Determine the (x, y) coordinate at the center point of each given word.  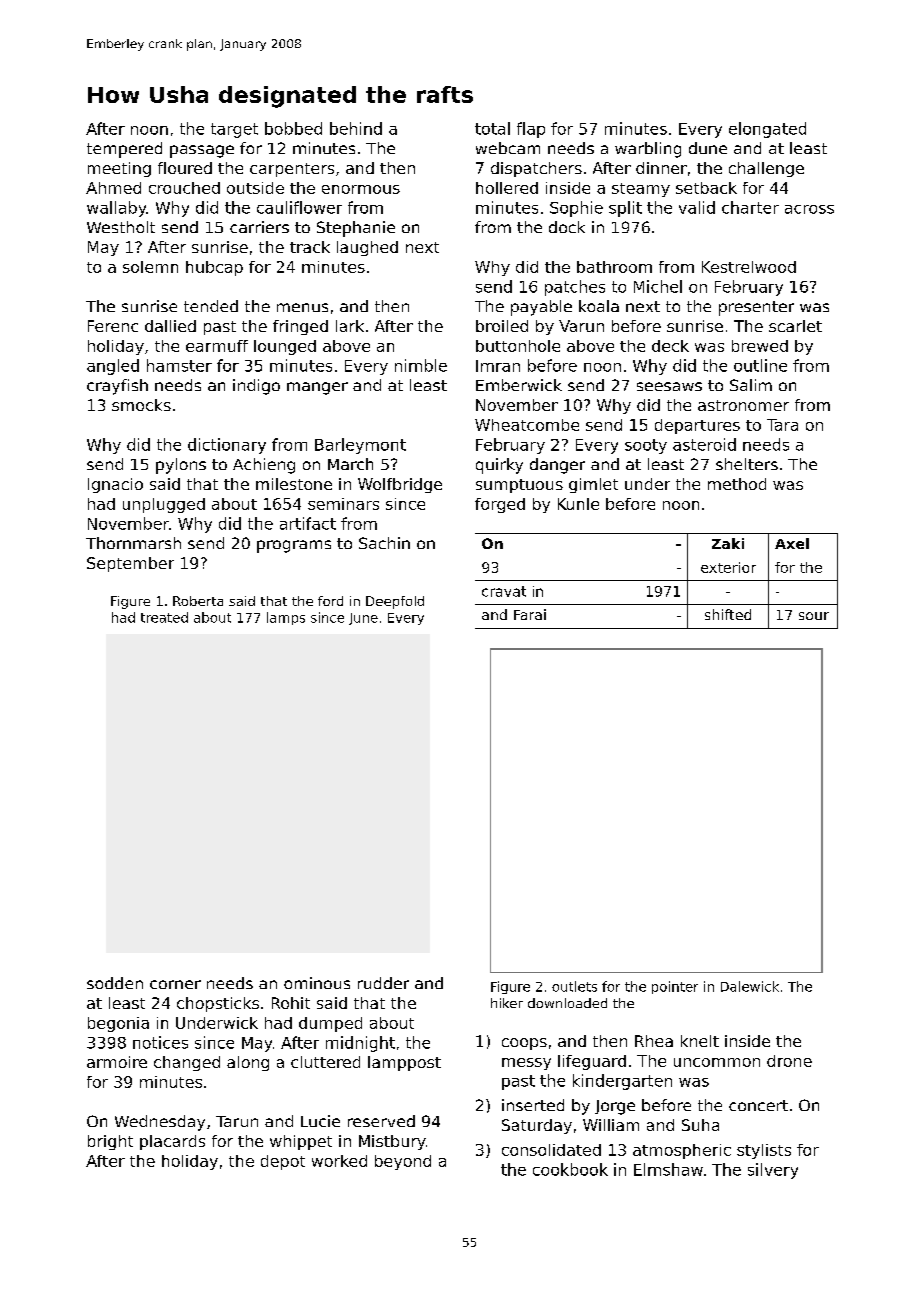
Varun (581, 326)
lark (350, 326)
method (737, 484)
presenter (756, 308)
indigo (256, 387)
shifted (728, 614)
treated (164, 617)
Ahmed (113, 188)
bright (110, 1142)
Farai (530, 614)
